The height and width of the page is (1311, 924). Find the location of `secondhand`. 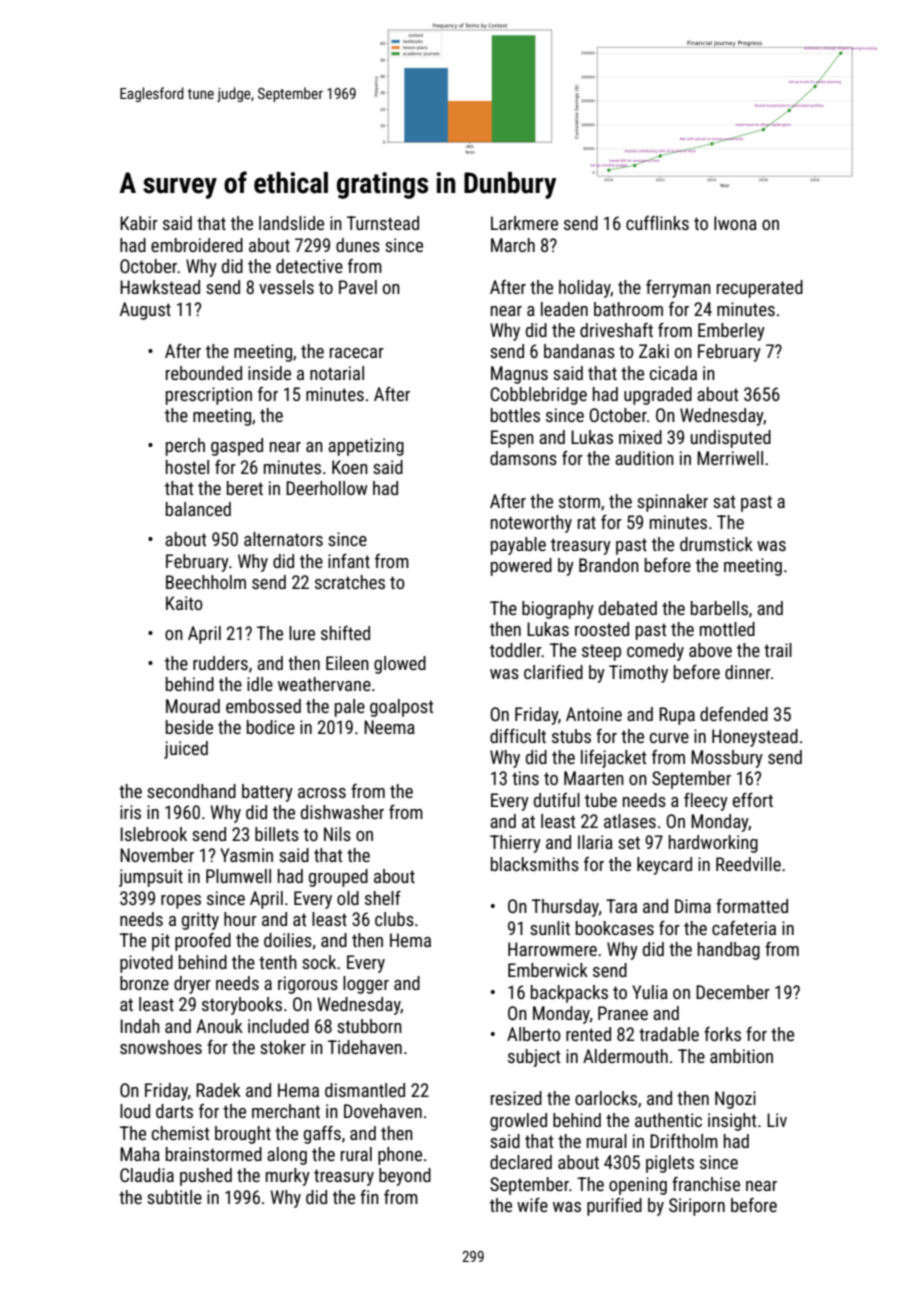

secondhand is located at coordinates (191, 791).
